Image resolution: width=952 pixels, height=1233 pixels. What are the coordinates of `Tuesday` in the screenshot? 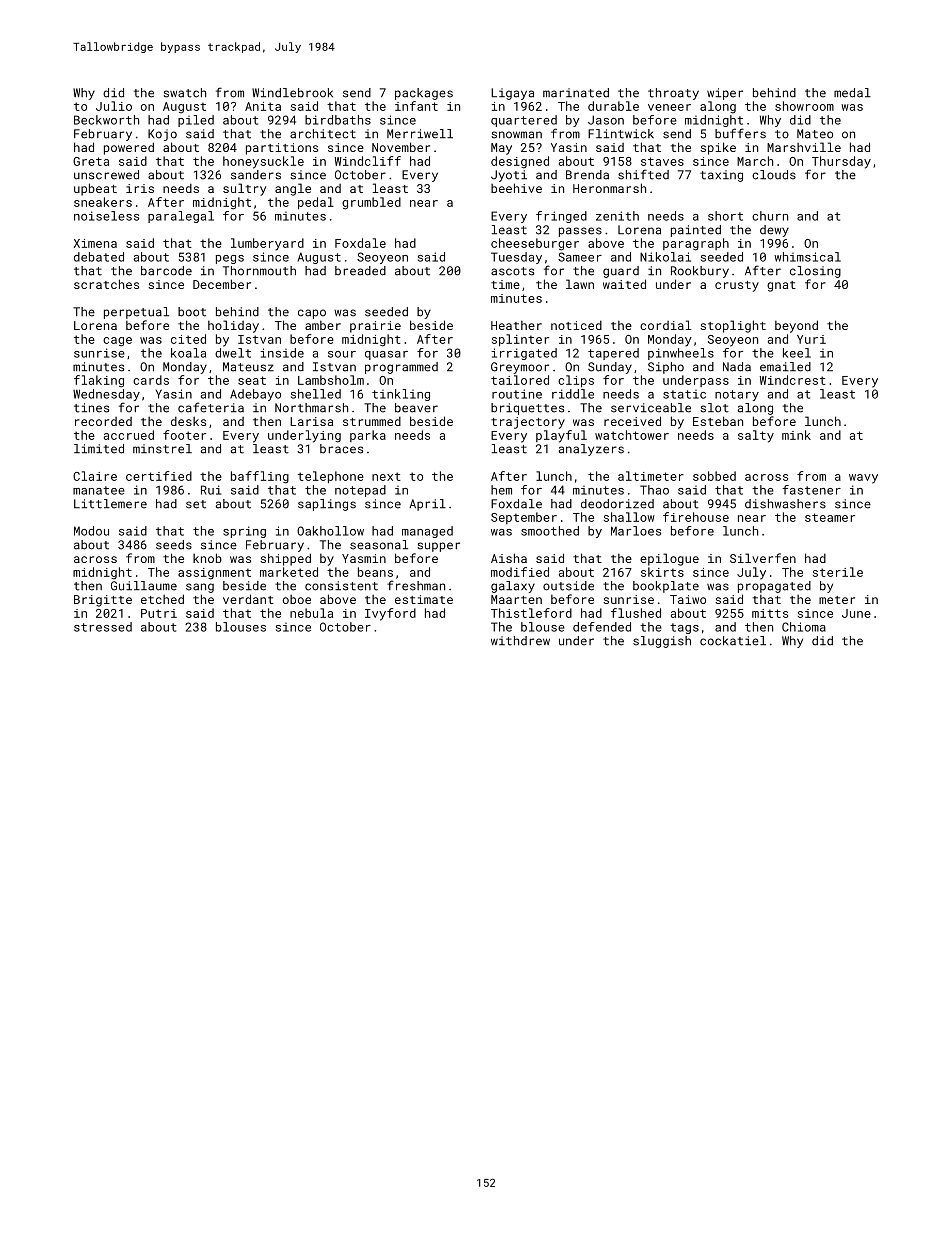 It's located at (516, 258).
